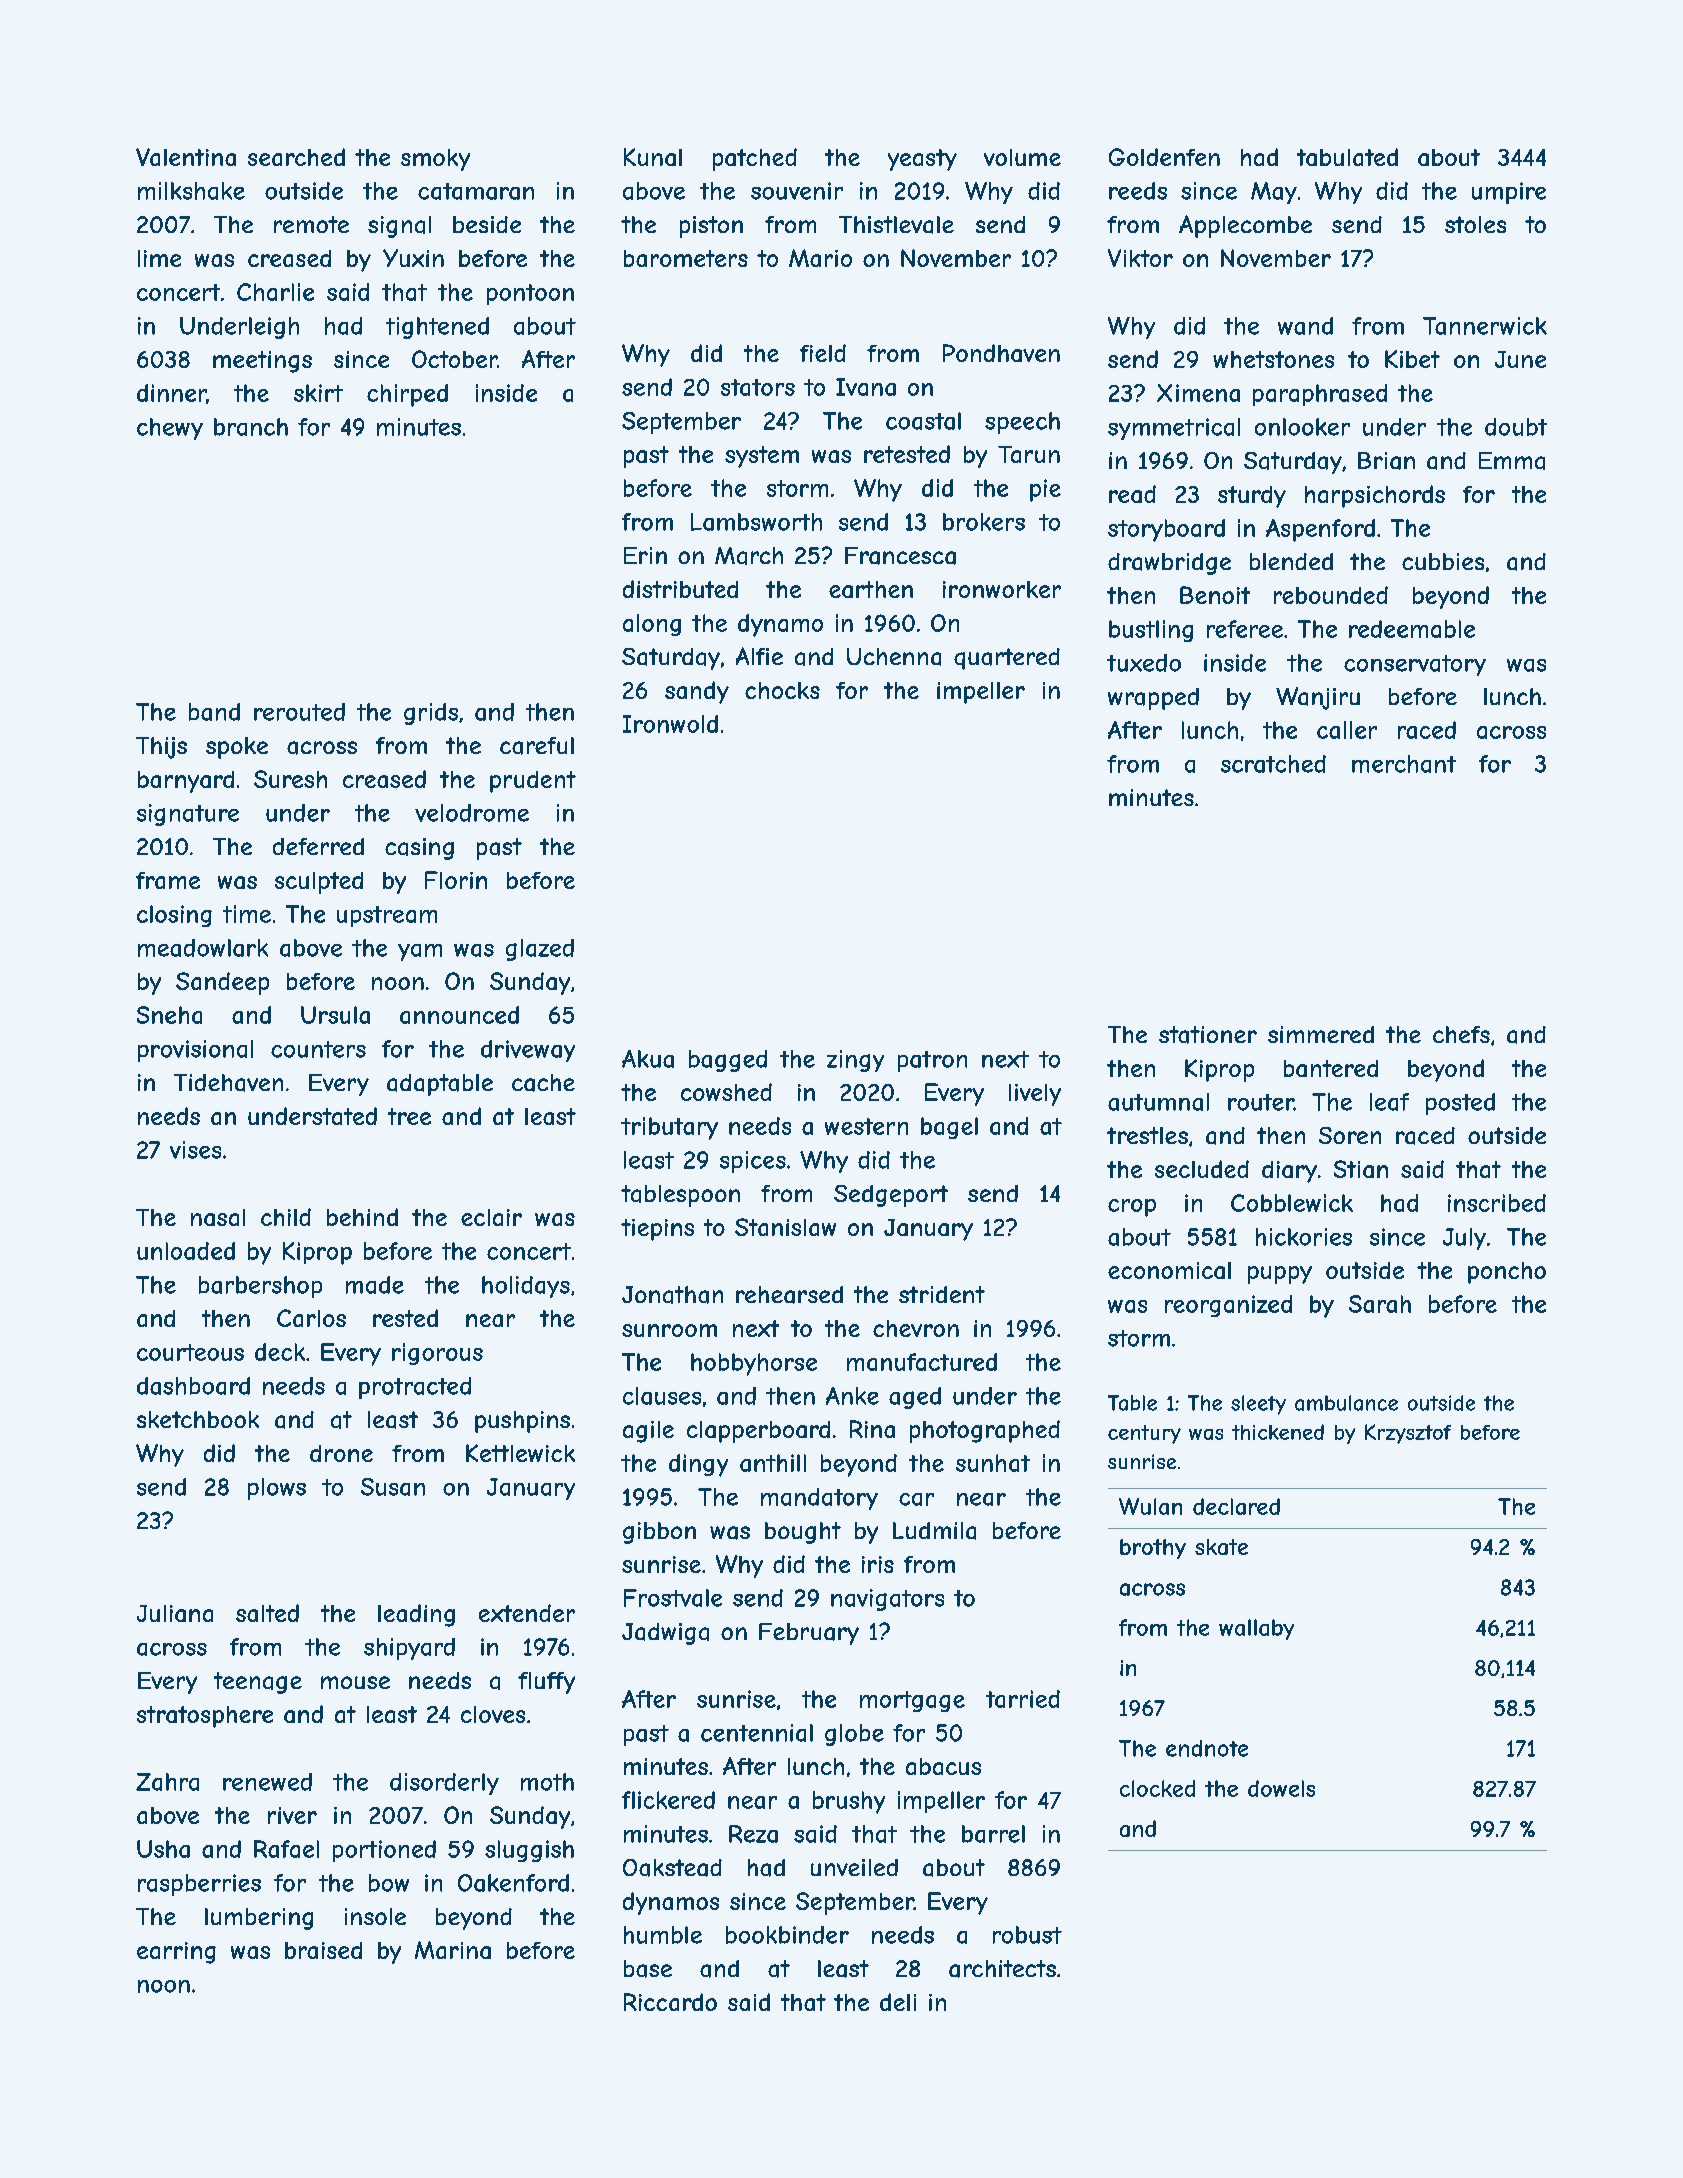 The width and height of the image is (1683, 2178). What do you see at coordinates (375, 1916) in the image?
I see `insole` at bounding box center [375, 1916].
